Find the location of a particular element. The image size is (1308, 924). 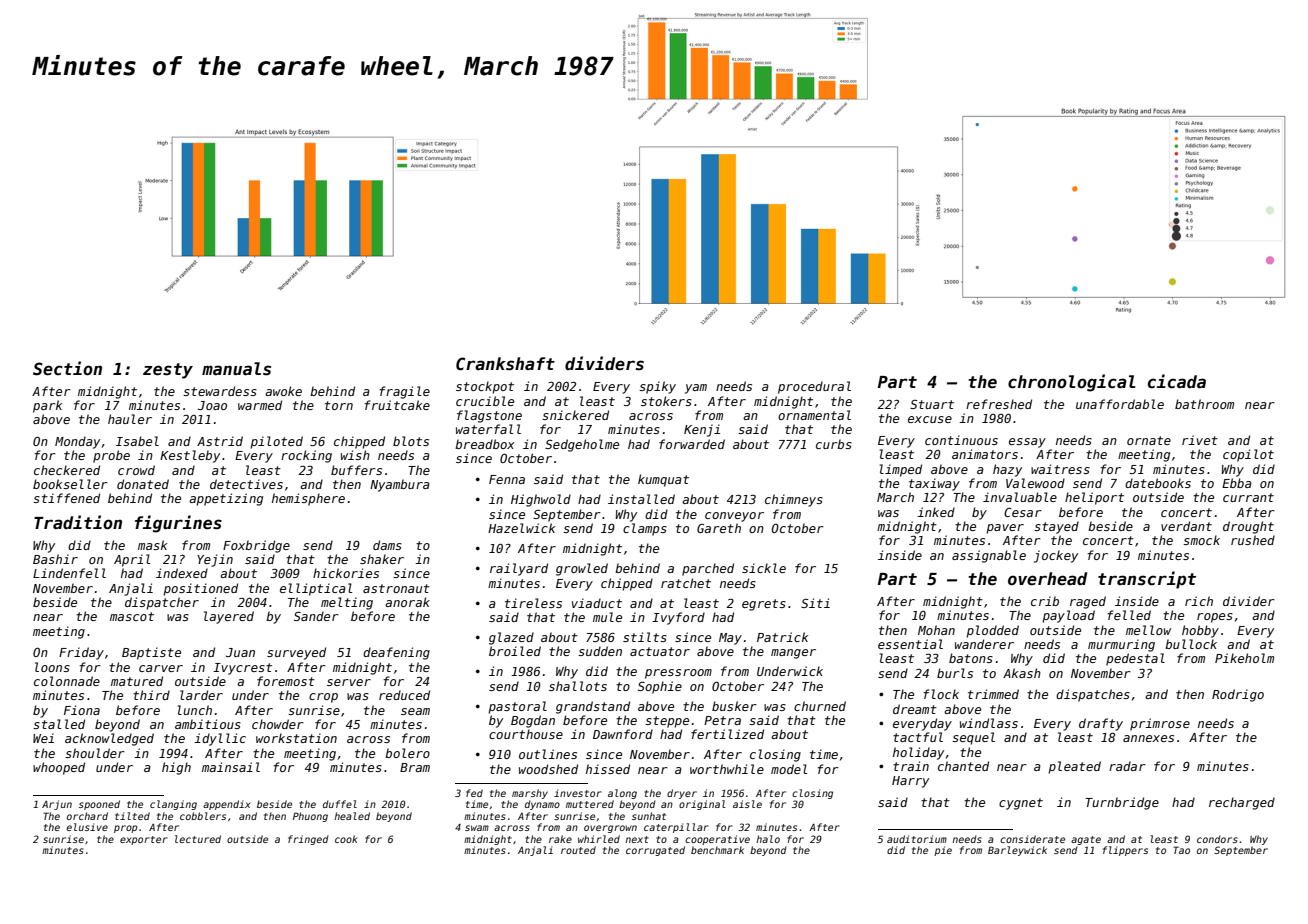

kumquat is located at coordinates (663, 480).
